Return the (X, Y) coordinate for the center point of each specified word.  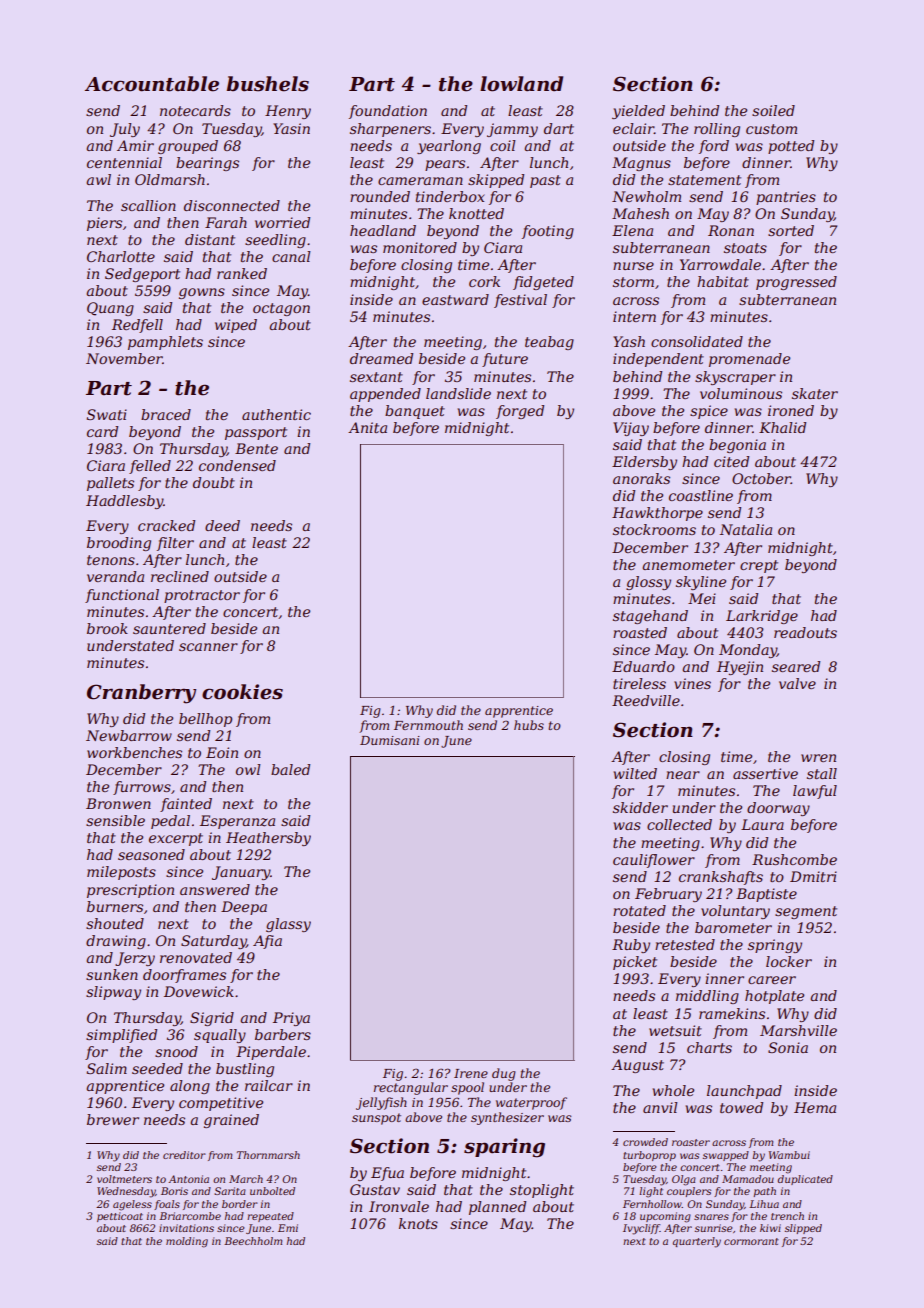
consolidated (697, 341)
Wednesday (126, 1192)
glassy (288, 925)
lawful (815, 792)
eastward (455, 299)
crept (759, 566)
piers (104, 224)
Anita (367, 427)
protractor (202, 596)
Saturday (213, 942)
